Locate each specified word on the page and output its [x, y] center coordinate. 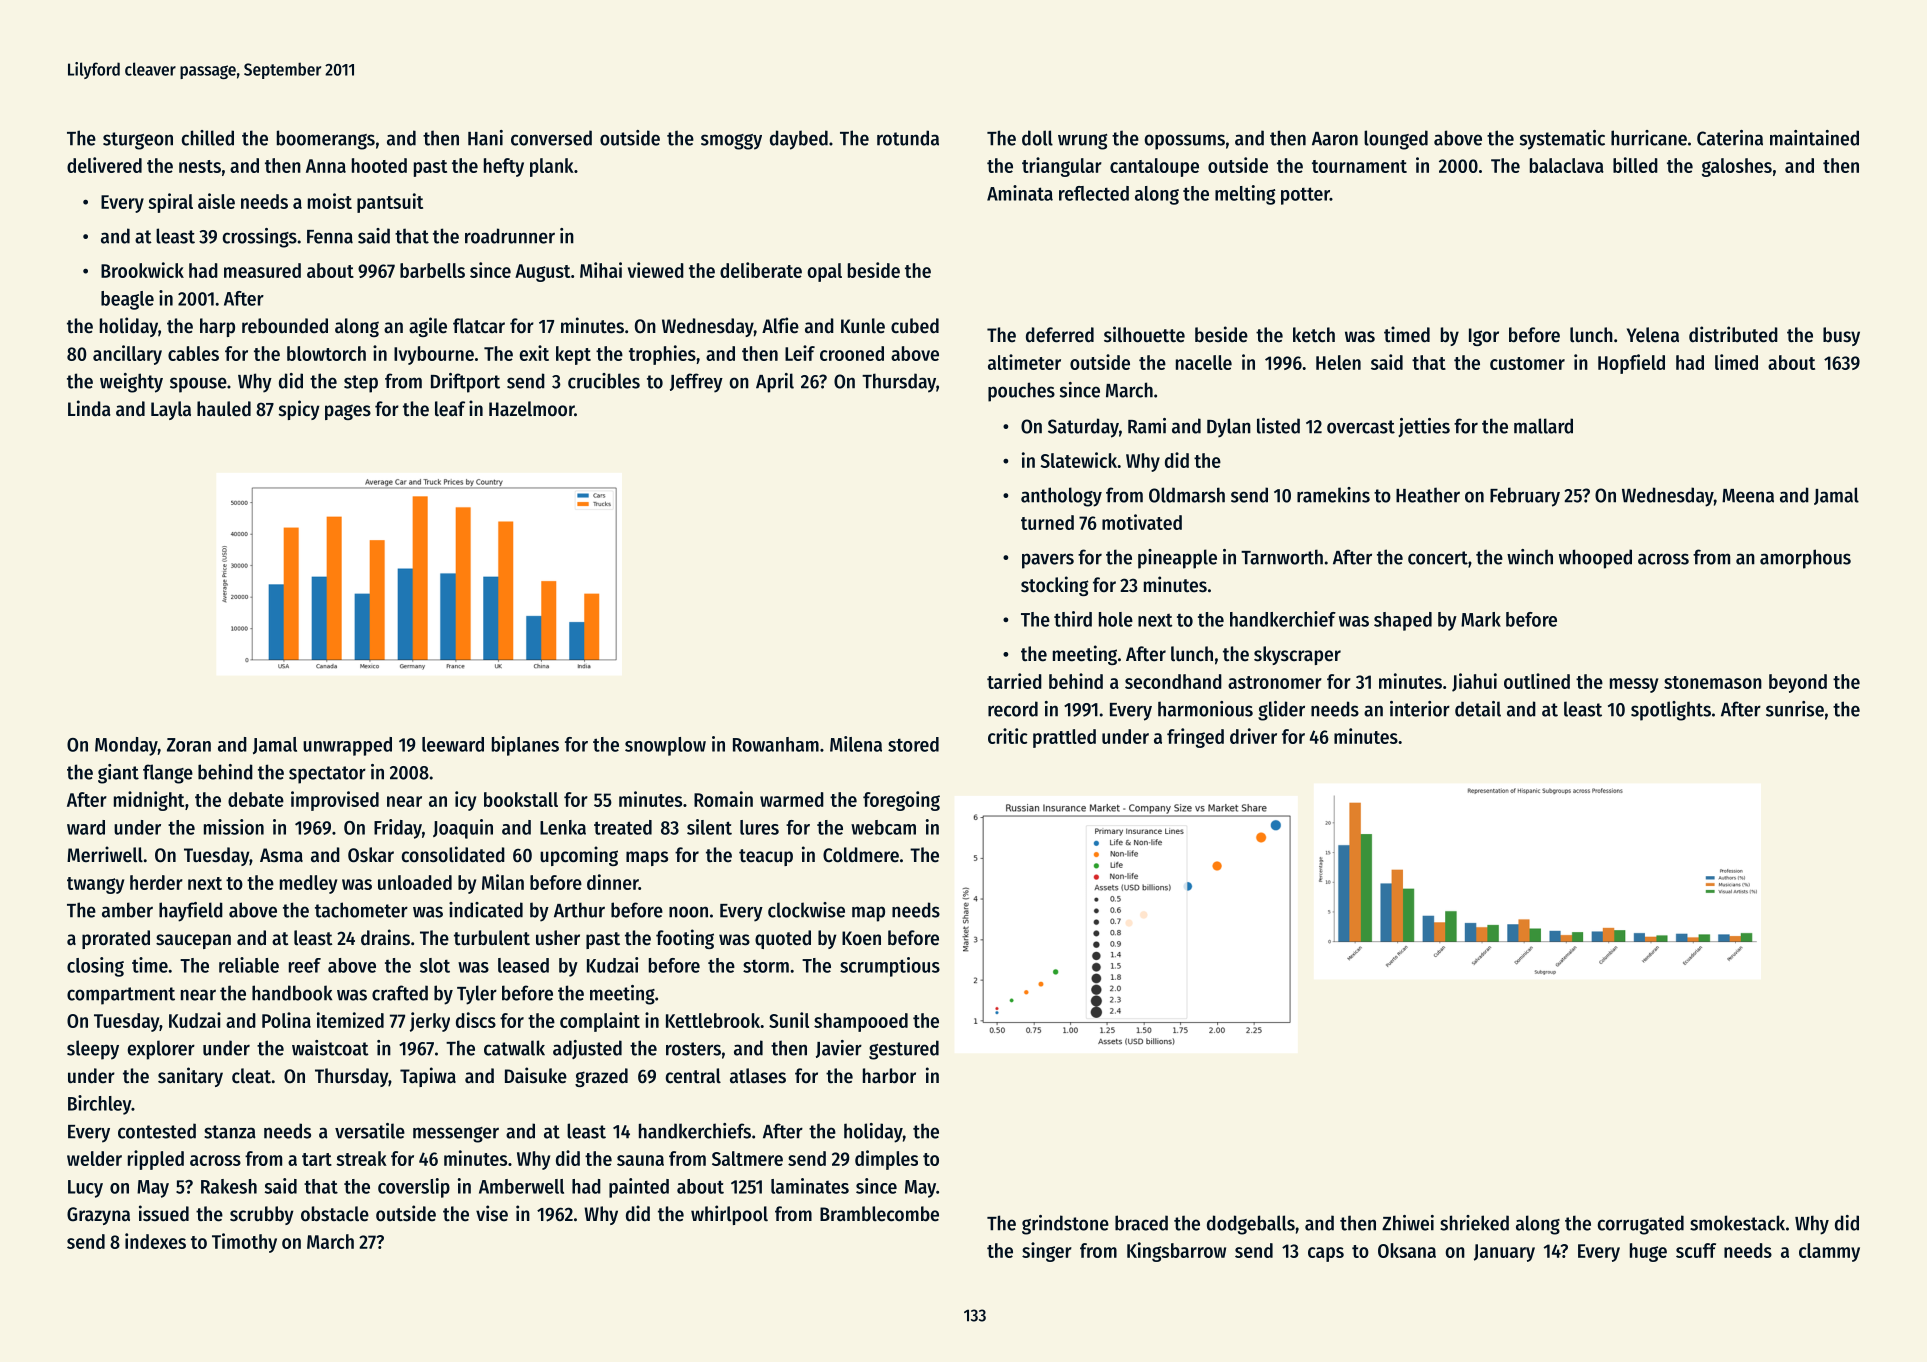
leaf [450, 409]
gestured [904, 1050]
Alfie [780, 325]
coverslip [414, 1188]
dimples [886, 1160]
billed [1635, 165]
